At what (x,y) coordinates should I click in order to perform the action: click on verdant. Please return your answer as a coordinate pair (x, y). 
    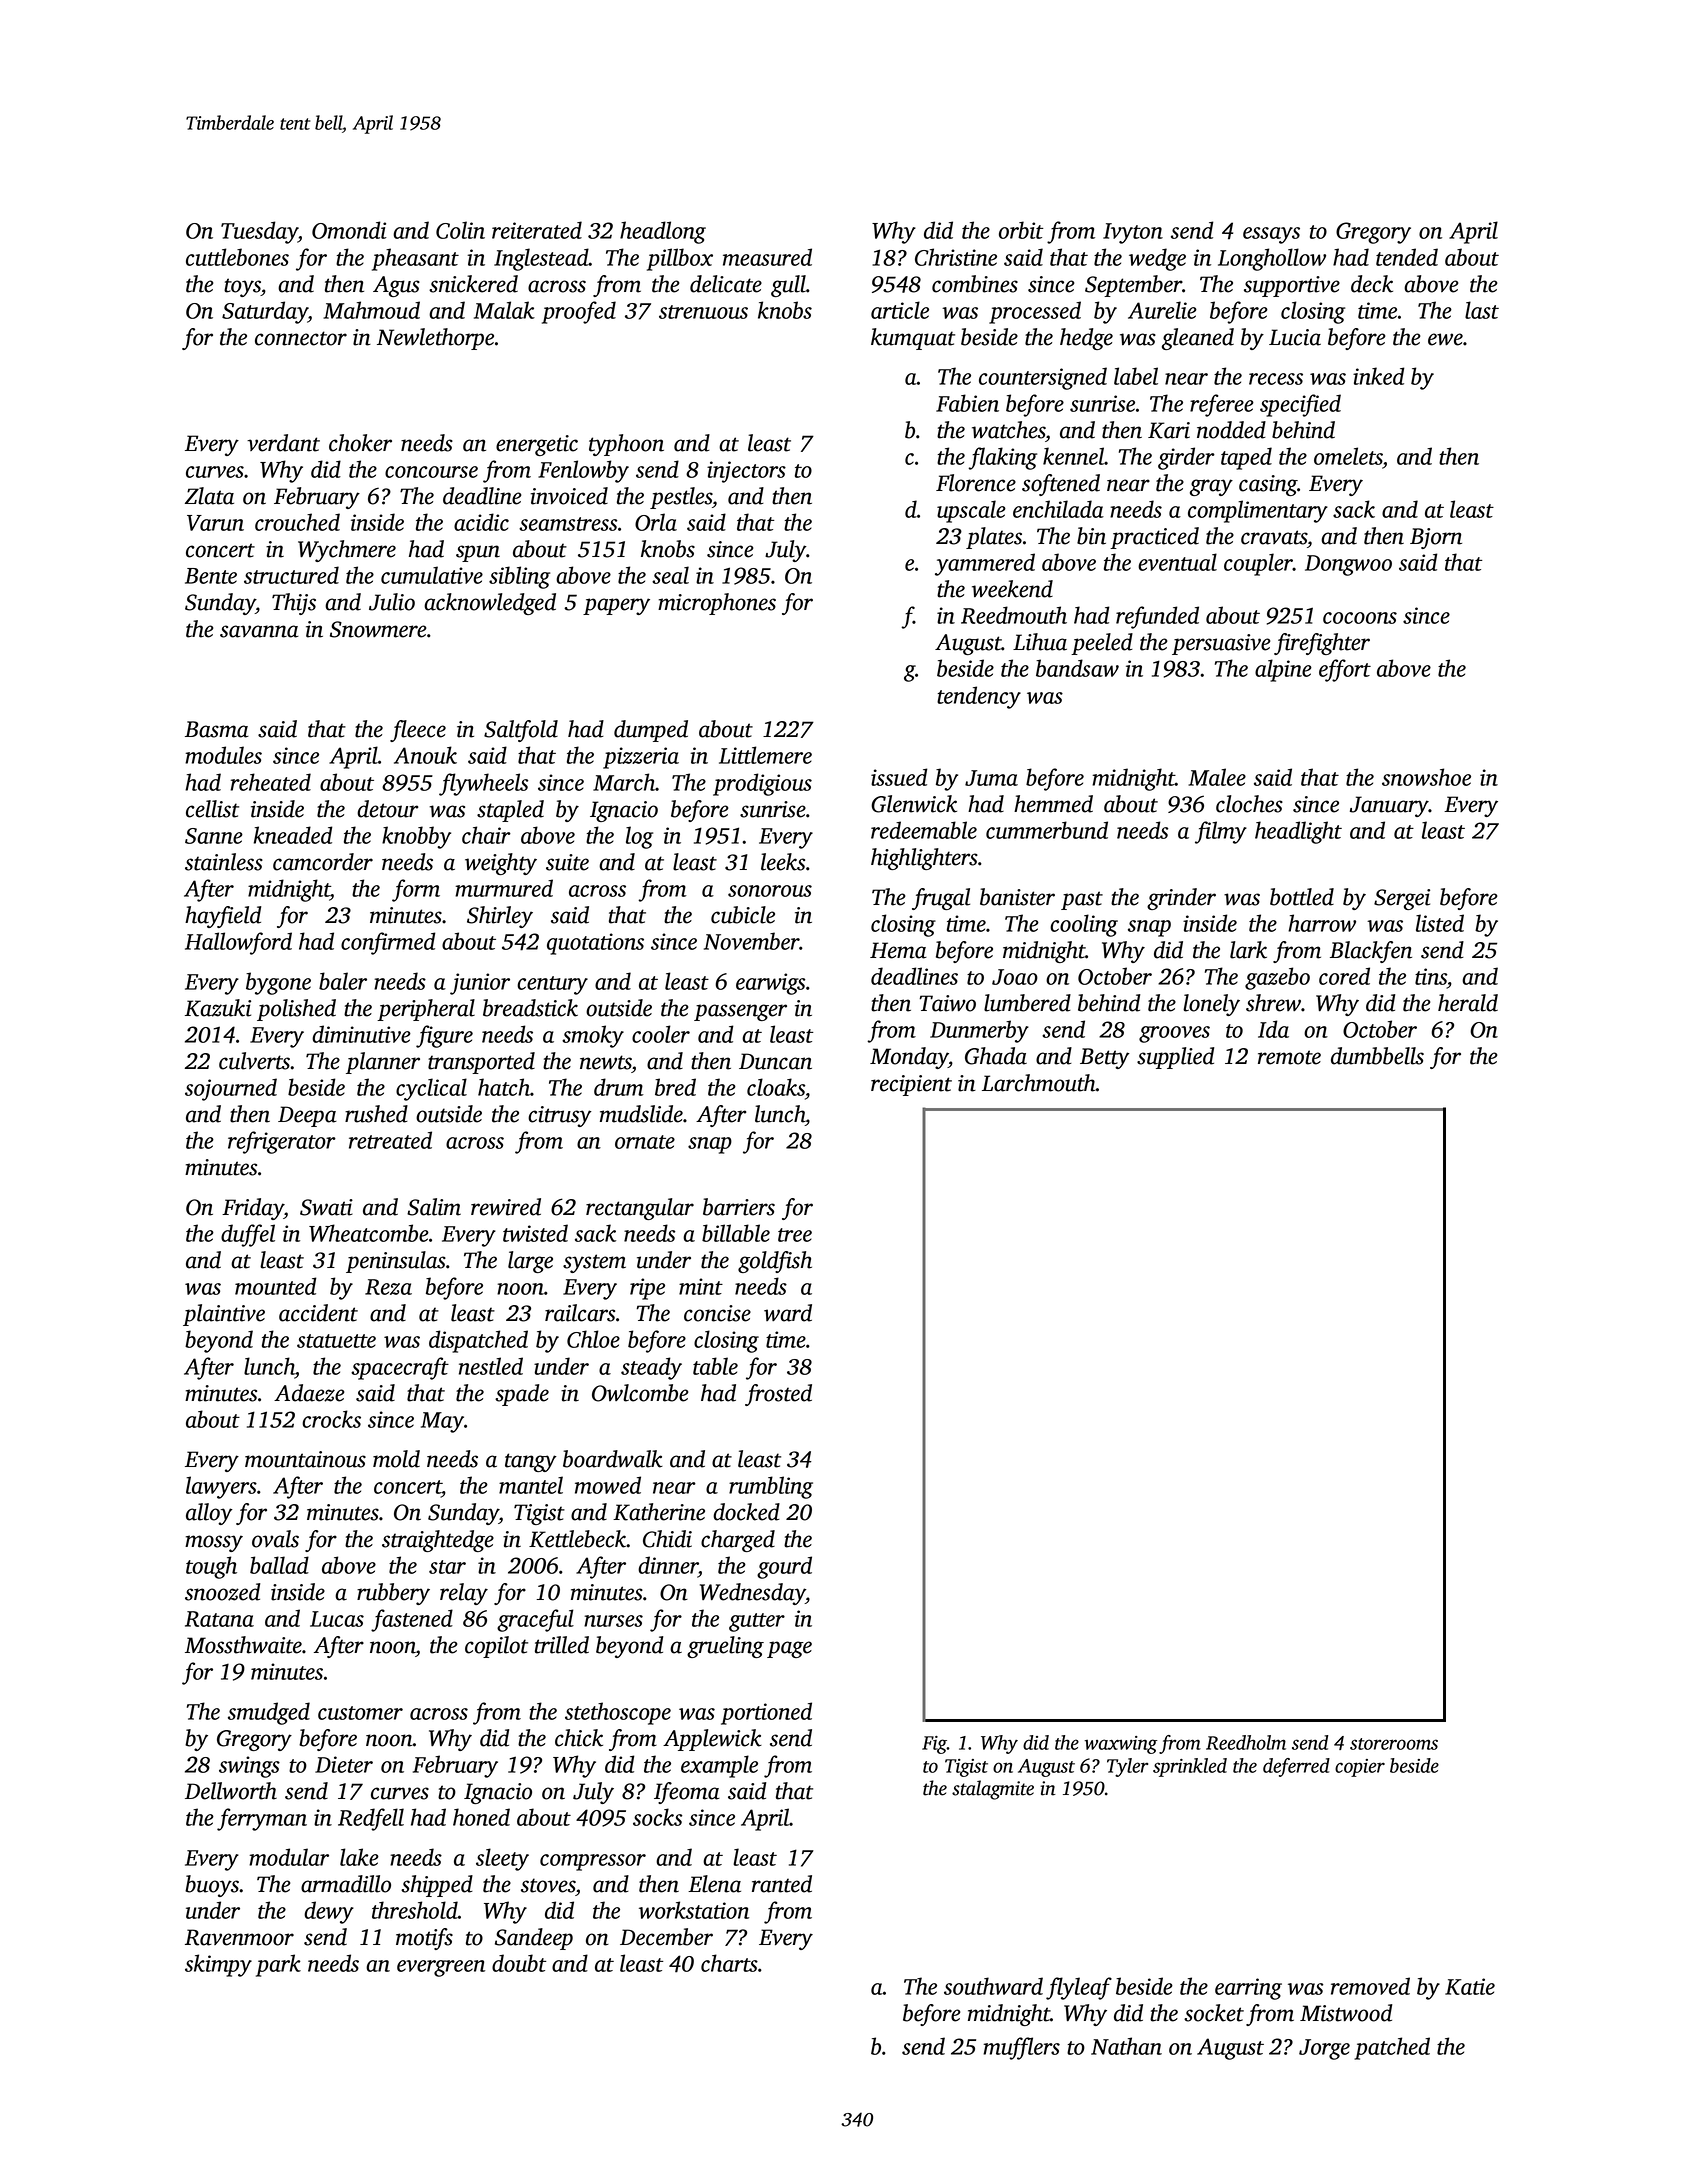
    Looking at the image, I should click on (283, 443).
